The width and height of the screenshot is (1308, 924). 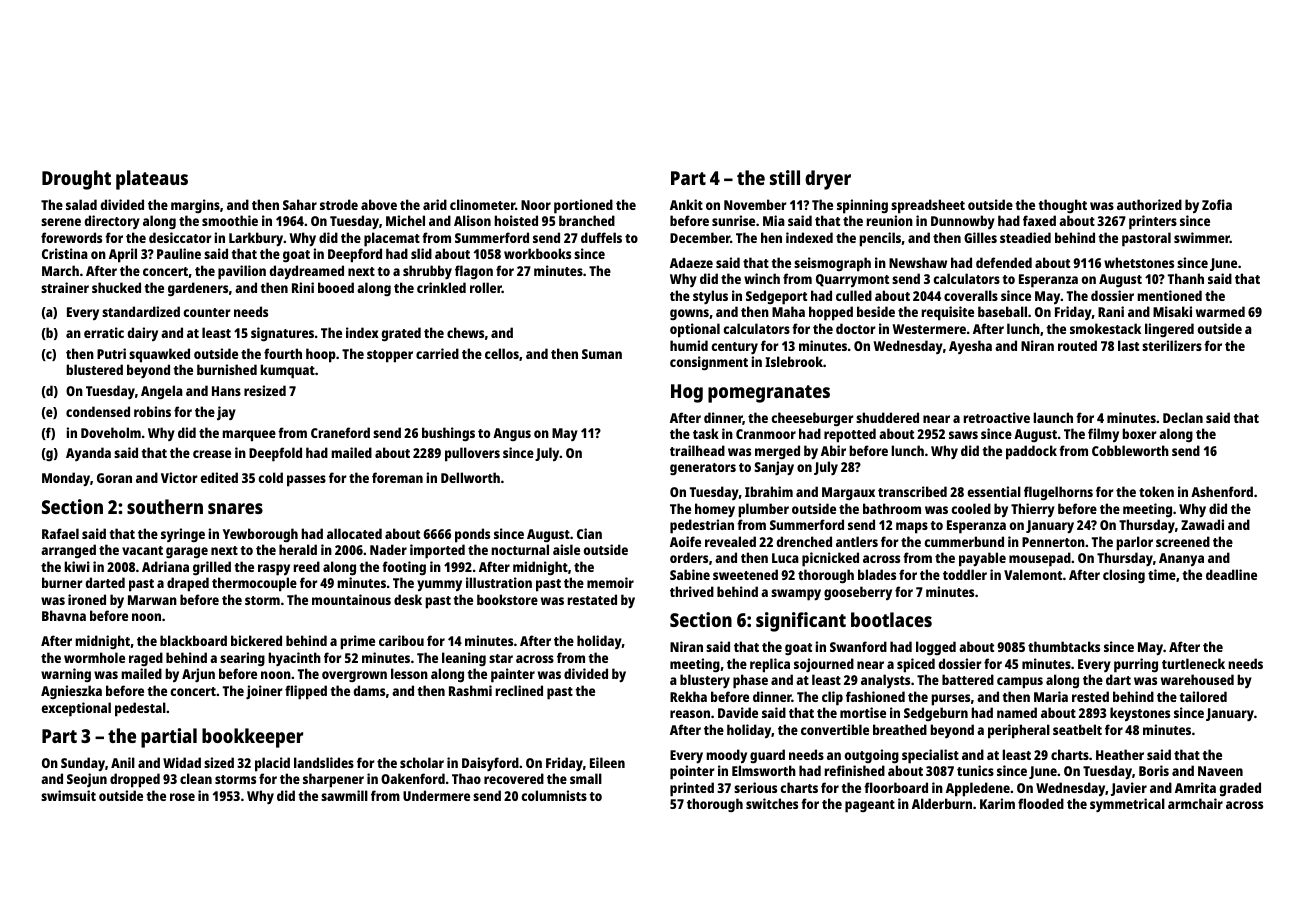 What do you see at coordinates (66, 479) in the screenshot?
I see `Monday` at bounding box center [66, 479].
